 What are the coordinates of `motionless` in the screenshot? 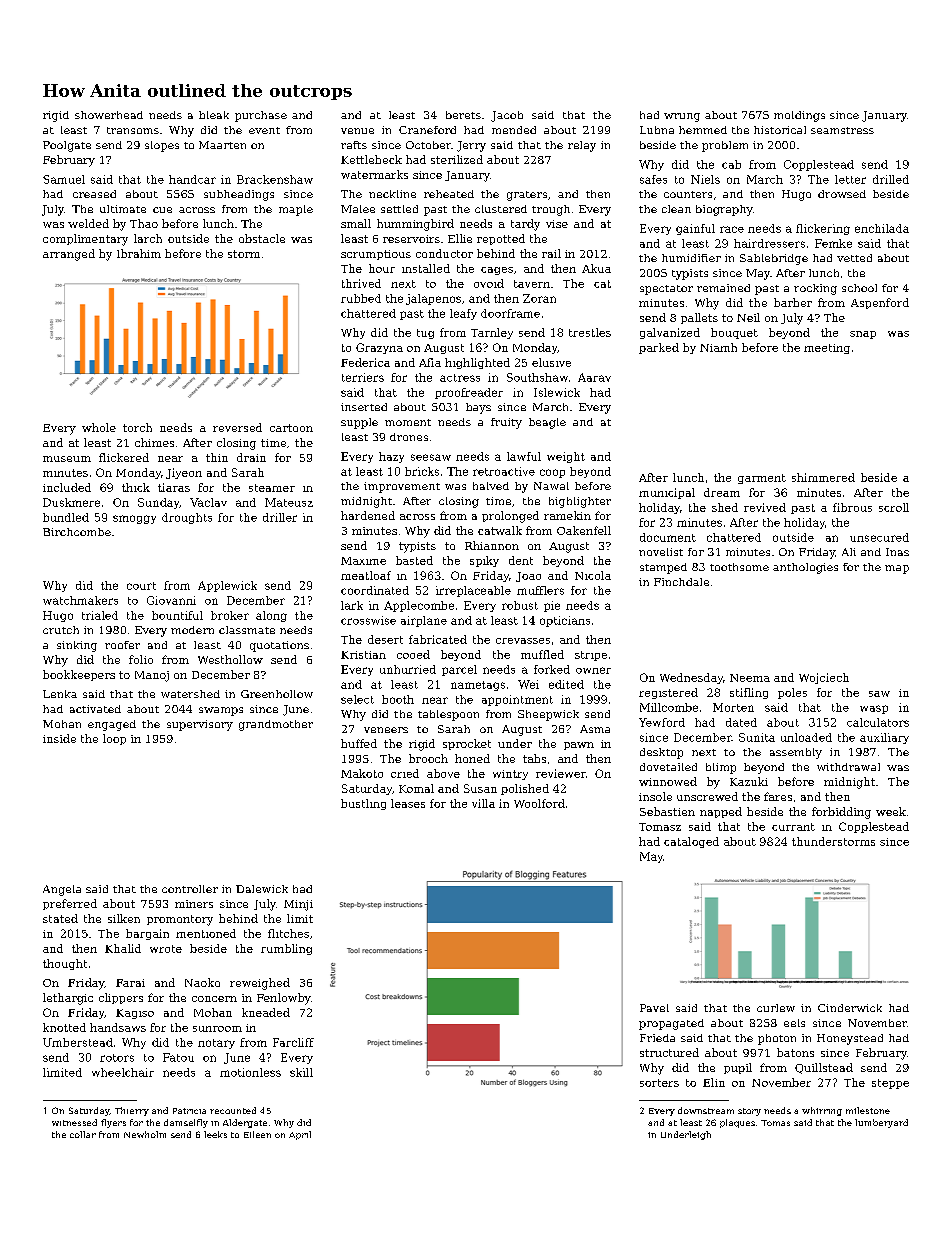 It's located at (250, 1072).
